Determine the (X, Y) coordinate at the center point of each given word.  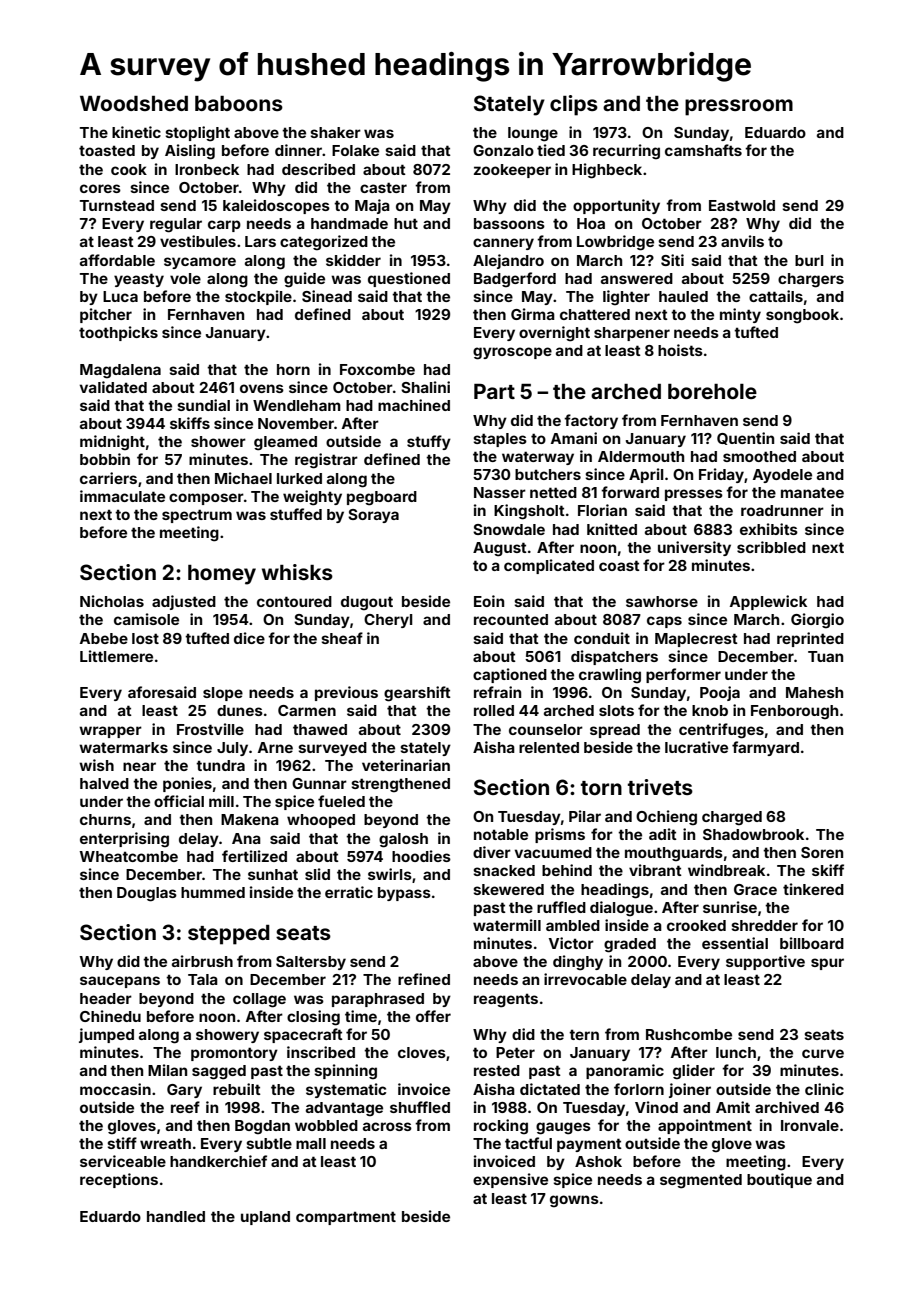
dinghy (578, 963)
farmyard (765, 748)
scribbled (771, 547)
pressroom (739, 107)
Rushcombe (689, 1034)
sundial (203, 405)
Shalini (425, 387)
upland (265, 1218)
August (500, 549)
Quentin (745, 438)
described (318, 169)
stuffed (296, 514)
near (139, 766)
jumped (106, 1035)
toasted (107, 150)
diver (492, 852)
